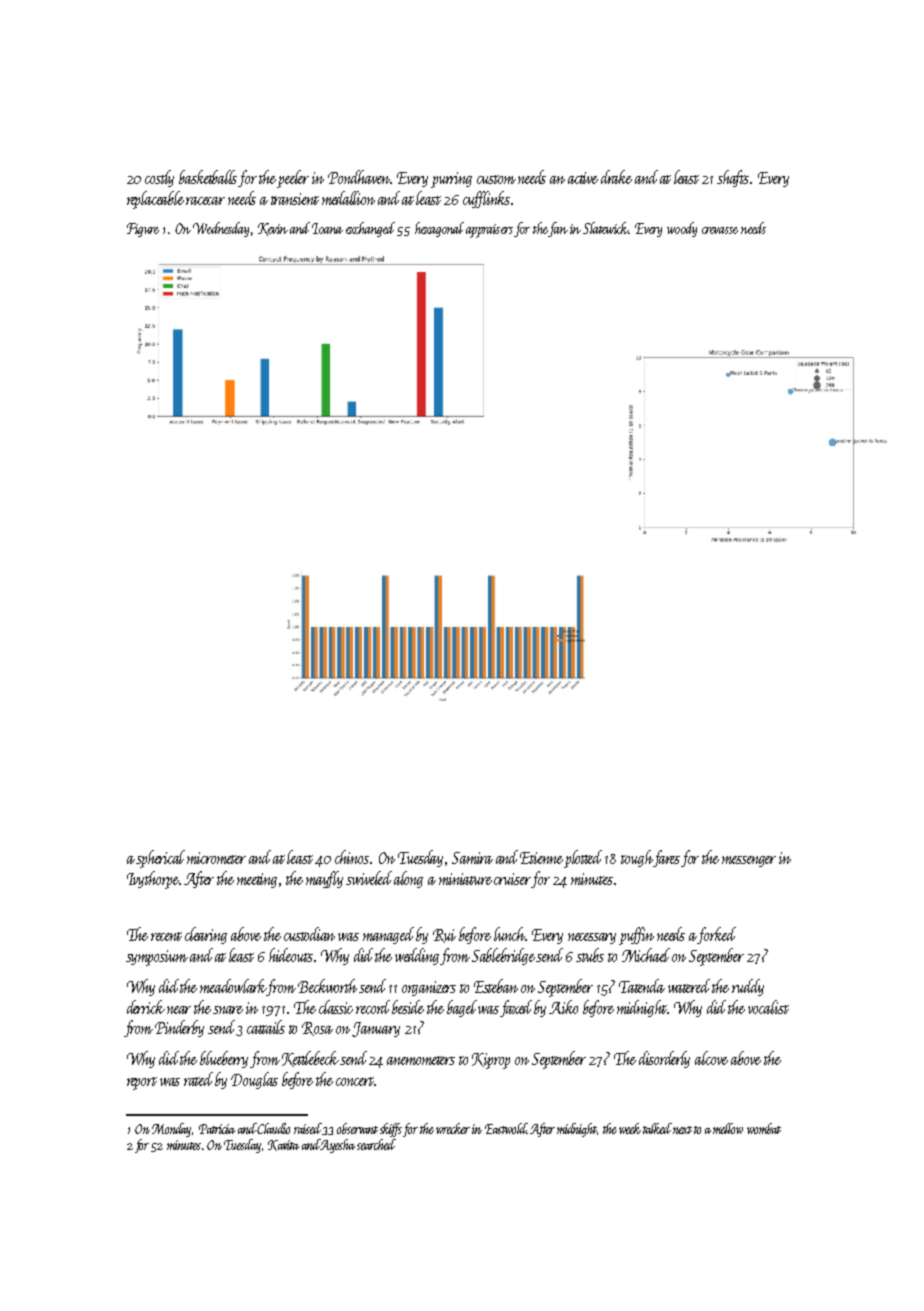 Image resolution: width=924 pixels, height=1311 pixels. I want to click on Etienne, so click(542, 858).
